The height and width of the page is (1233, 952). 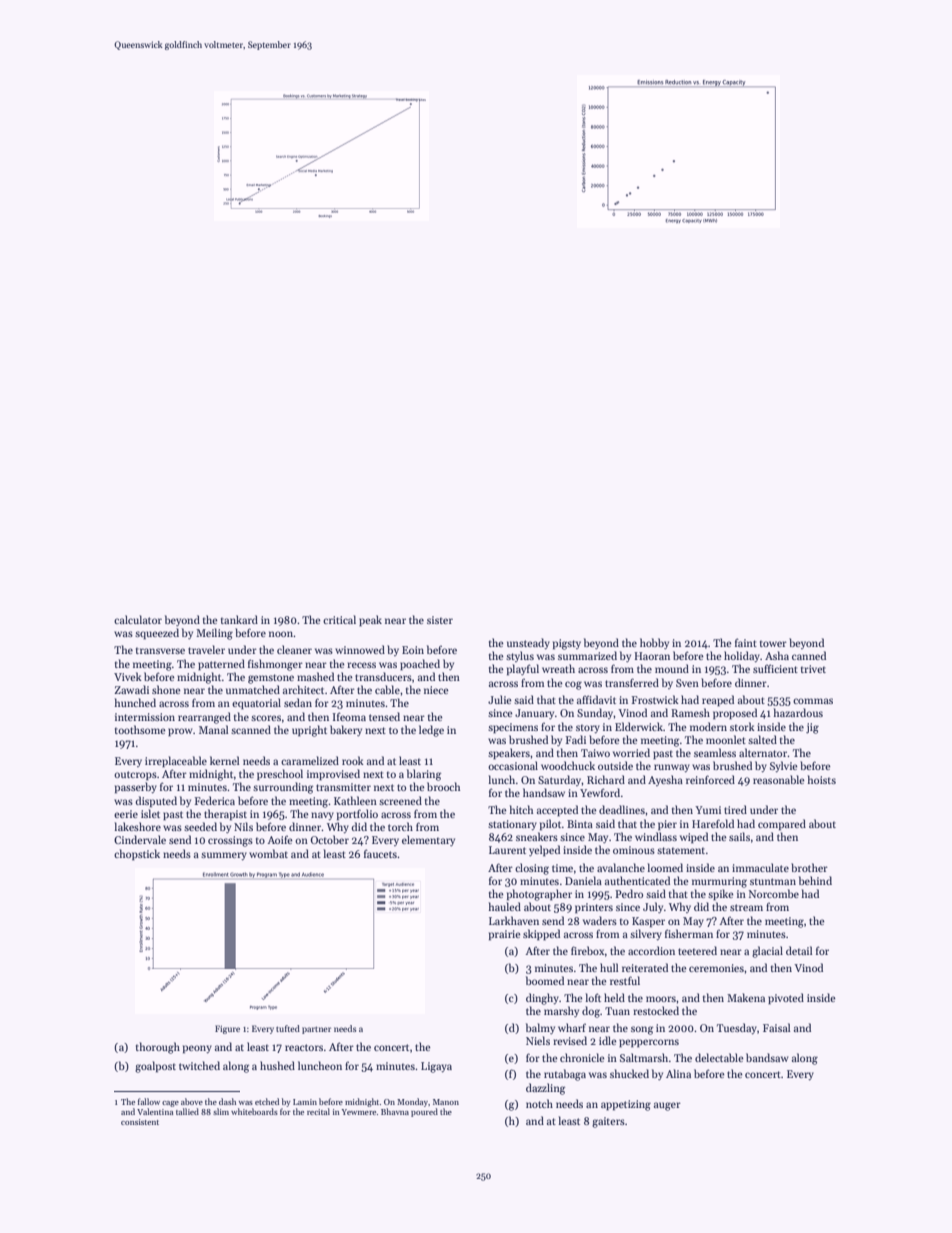 What do you see at coordinates (742, 656) in the page?
I see `holiday` at bounding box center [742, 656].
